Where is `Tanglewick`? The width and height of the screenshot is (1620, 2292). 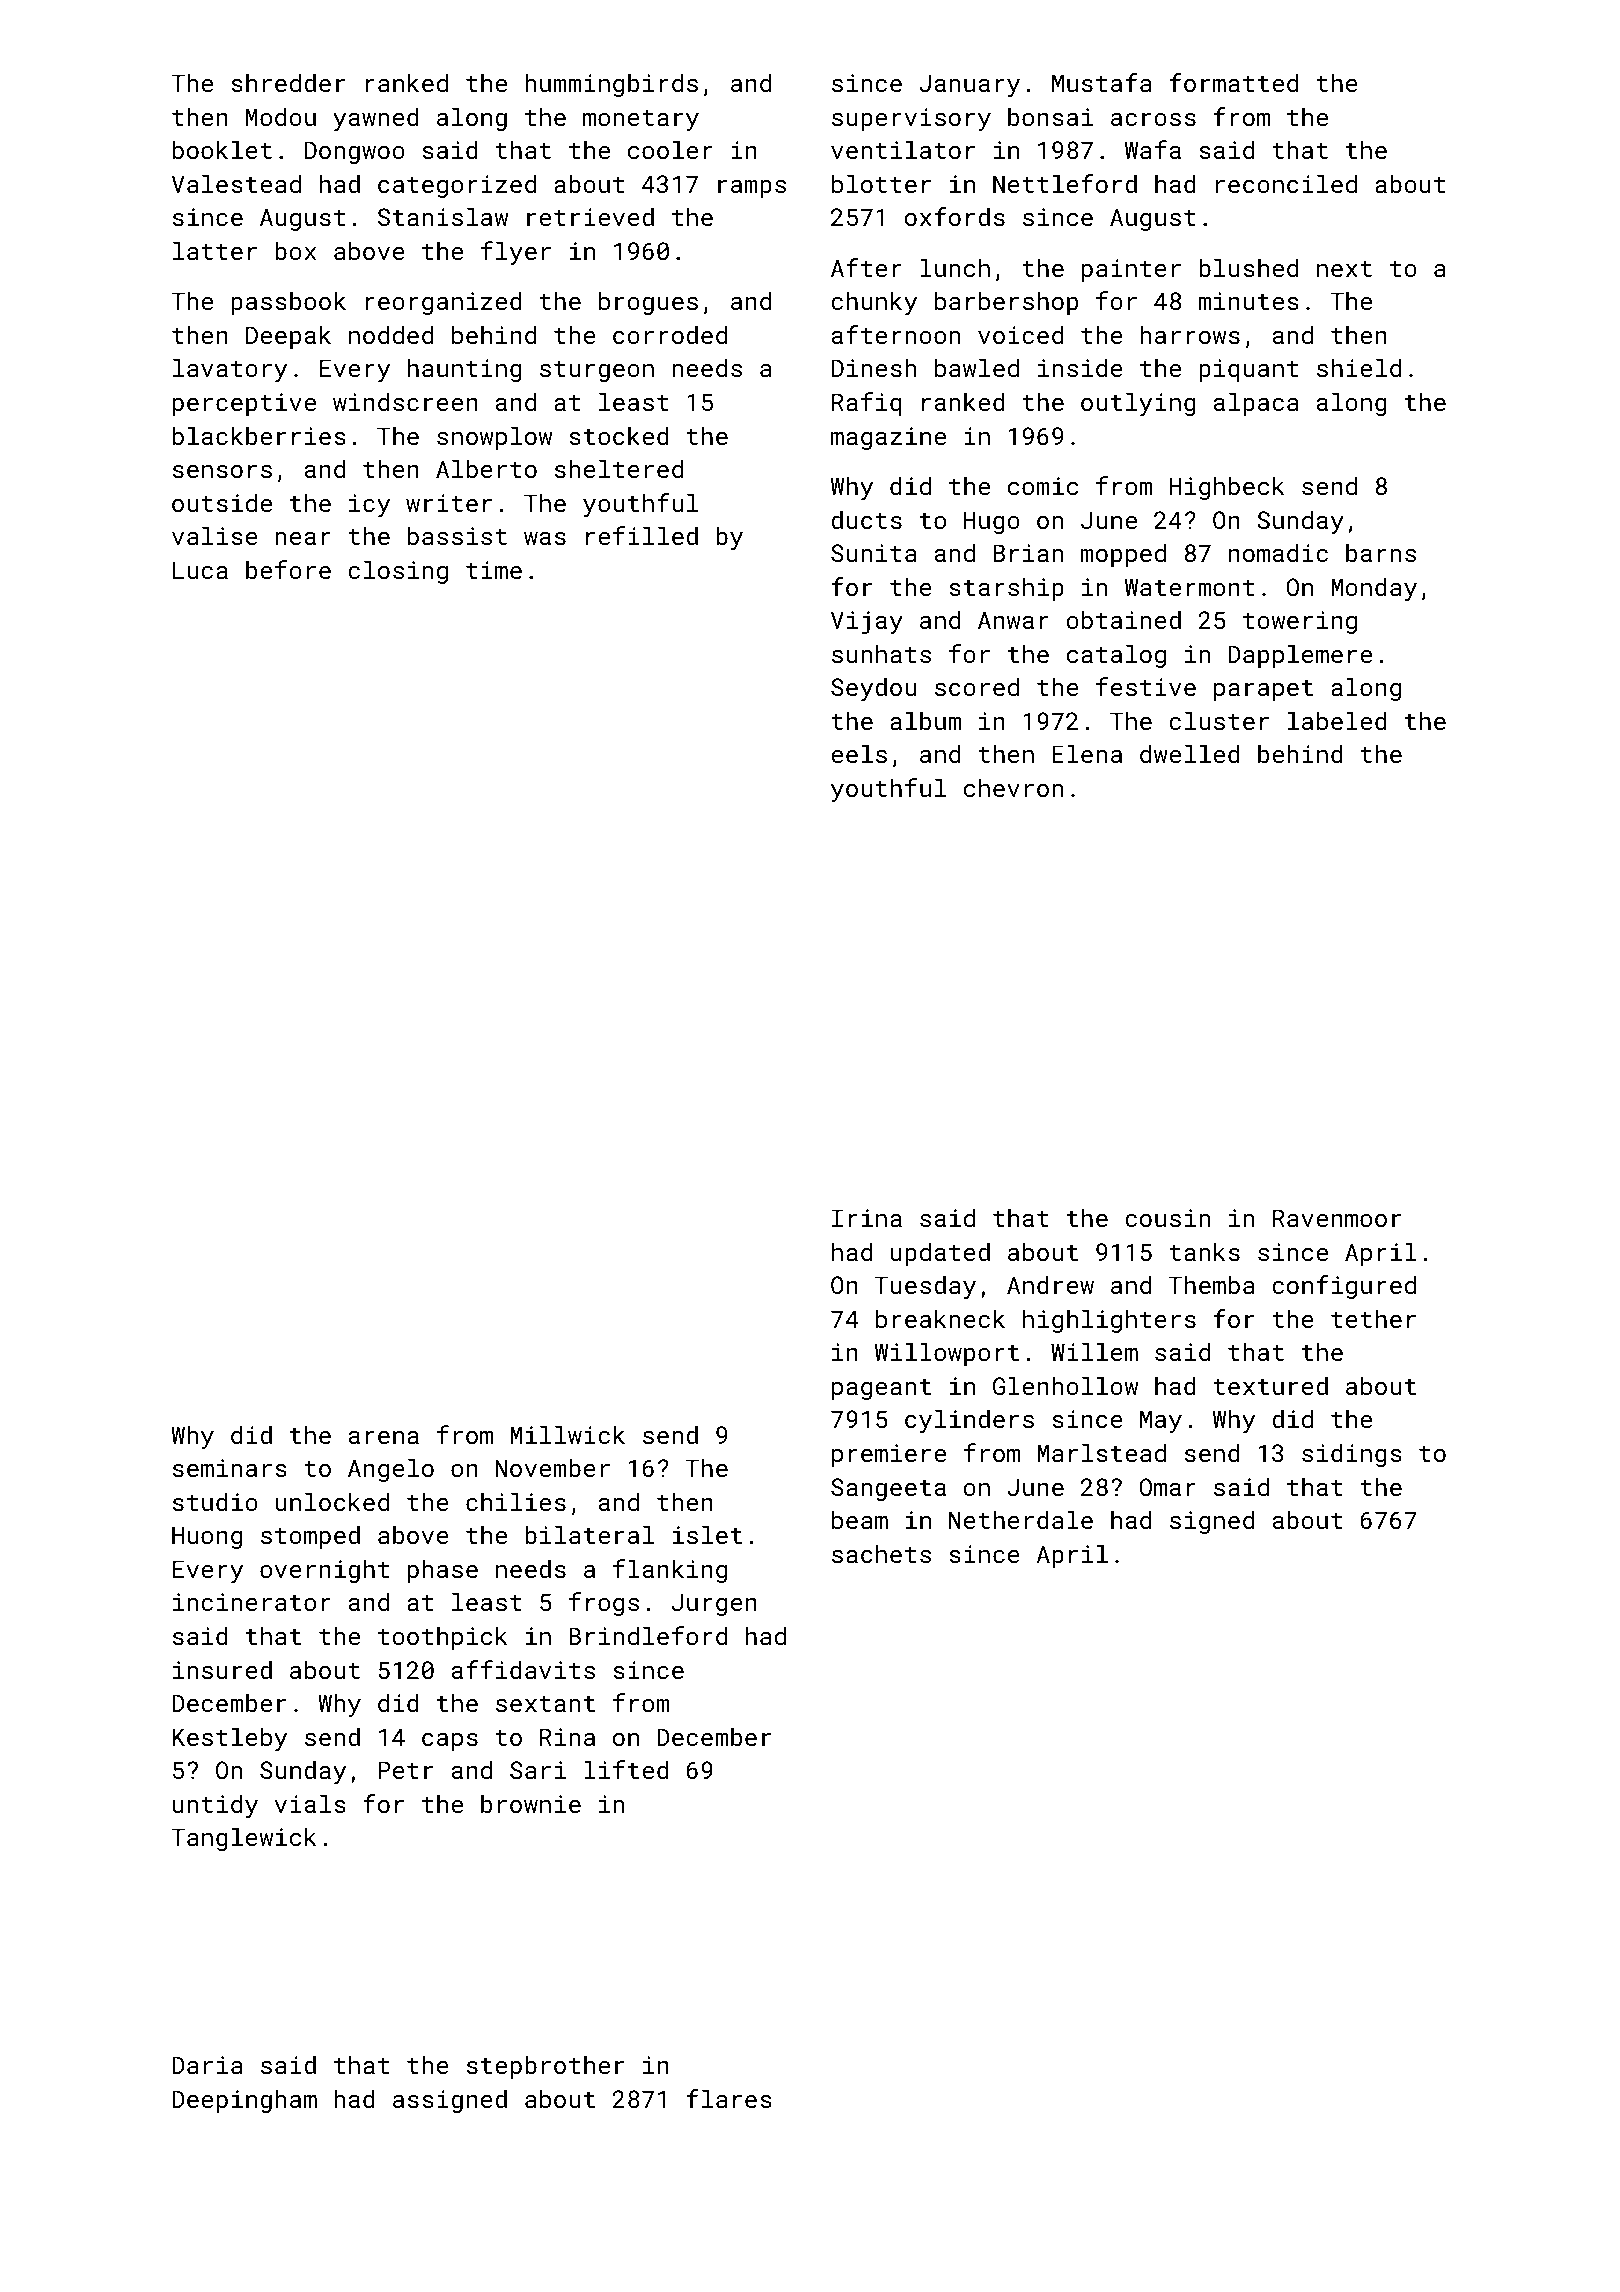
Tanglewick is located at coordinates (243, 1839).
